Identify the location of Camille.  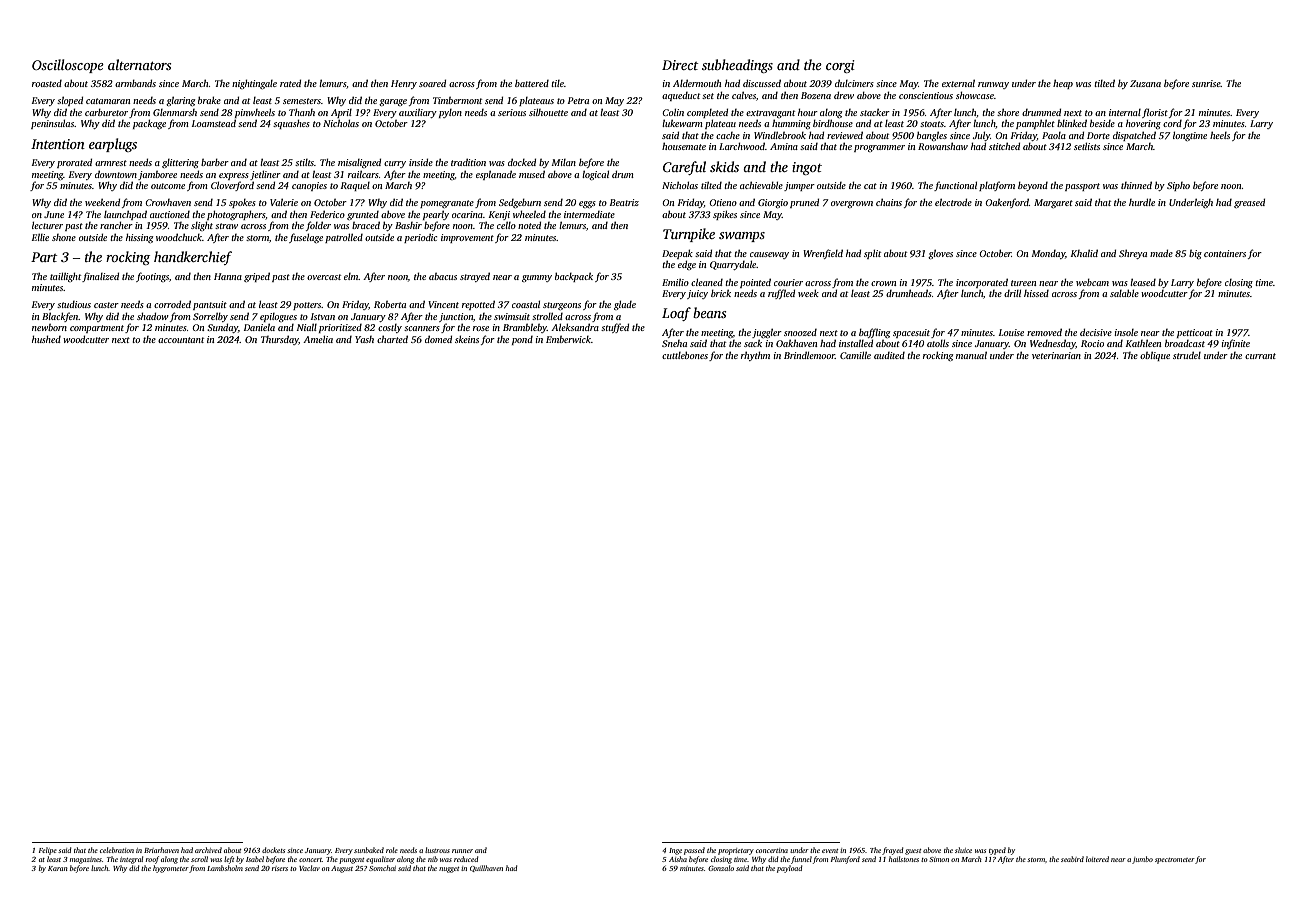
(855, 355).
